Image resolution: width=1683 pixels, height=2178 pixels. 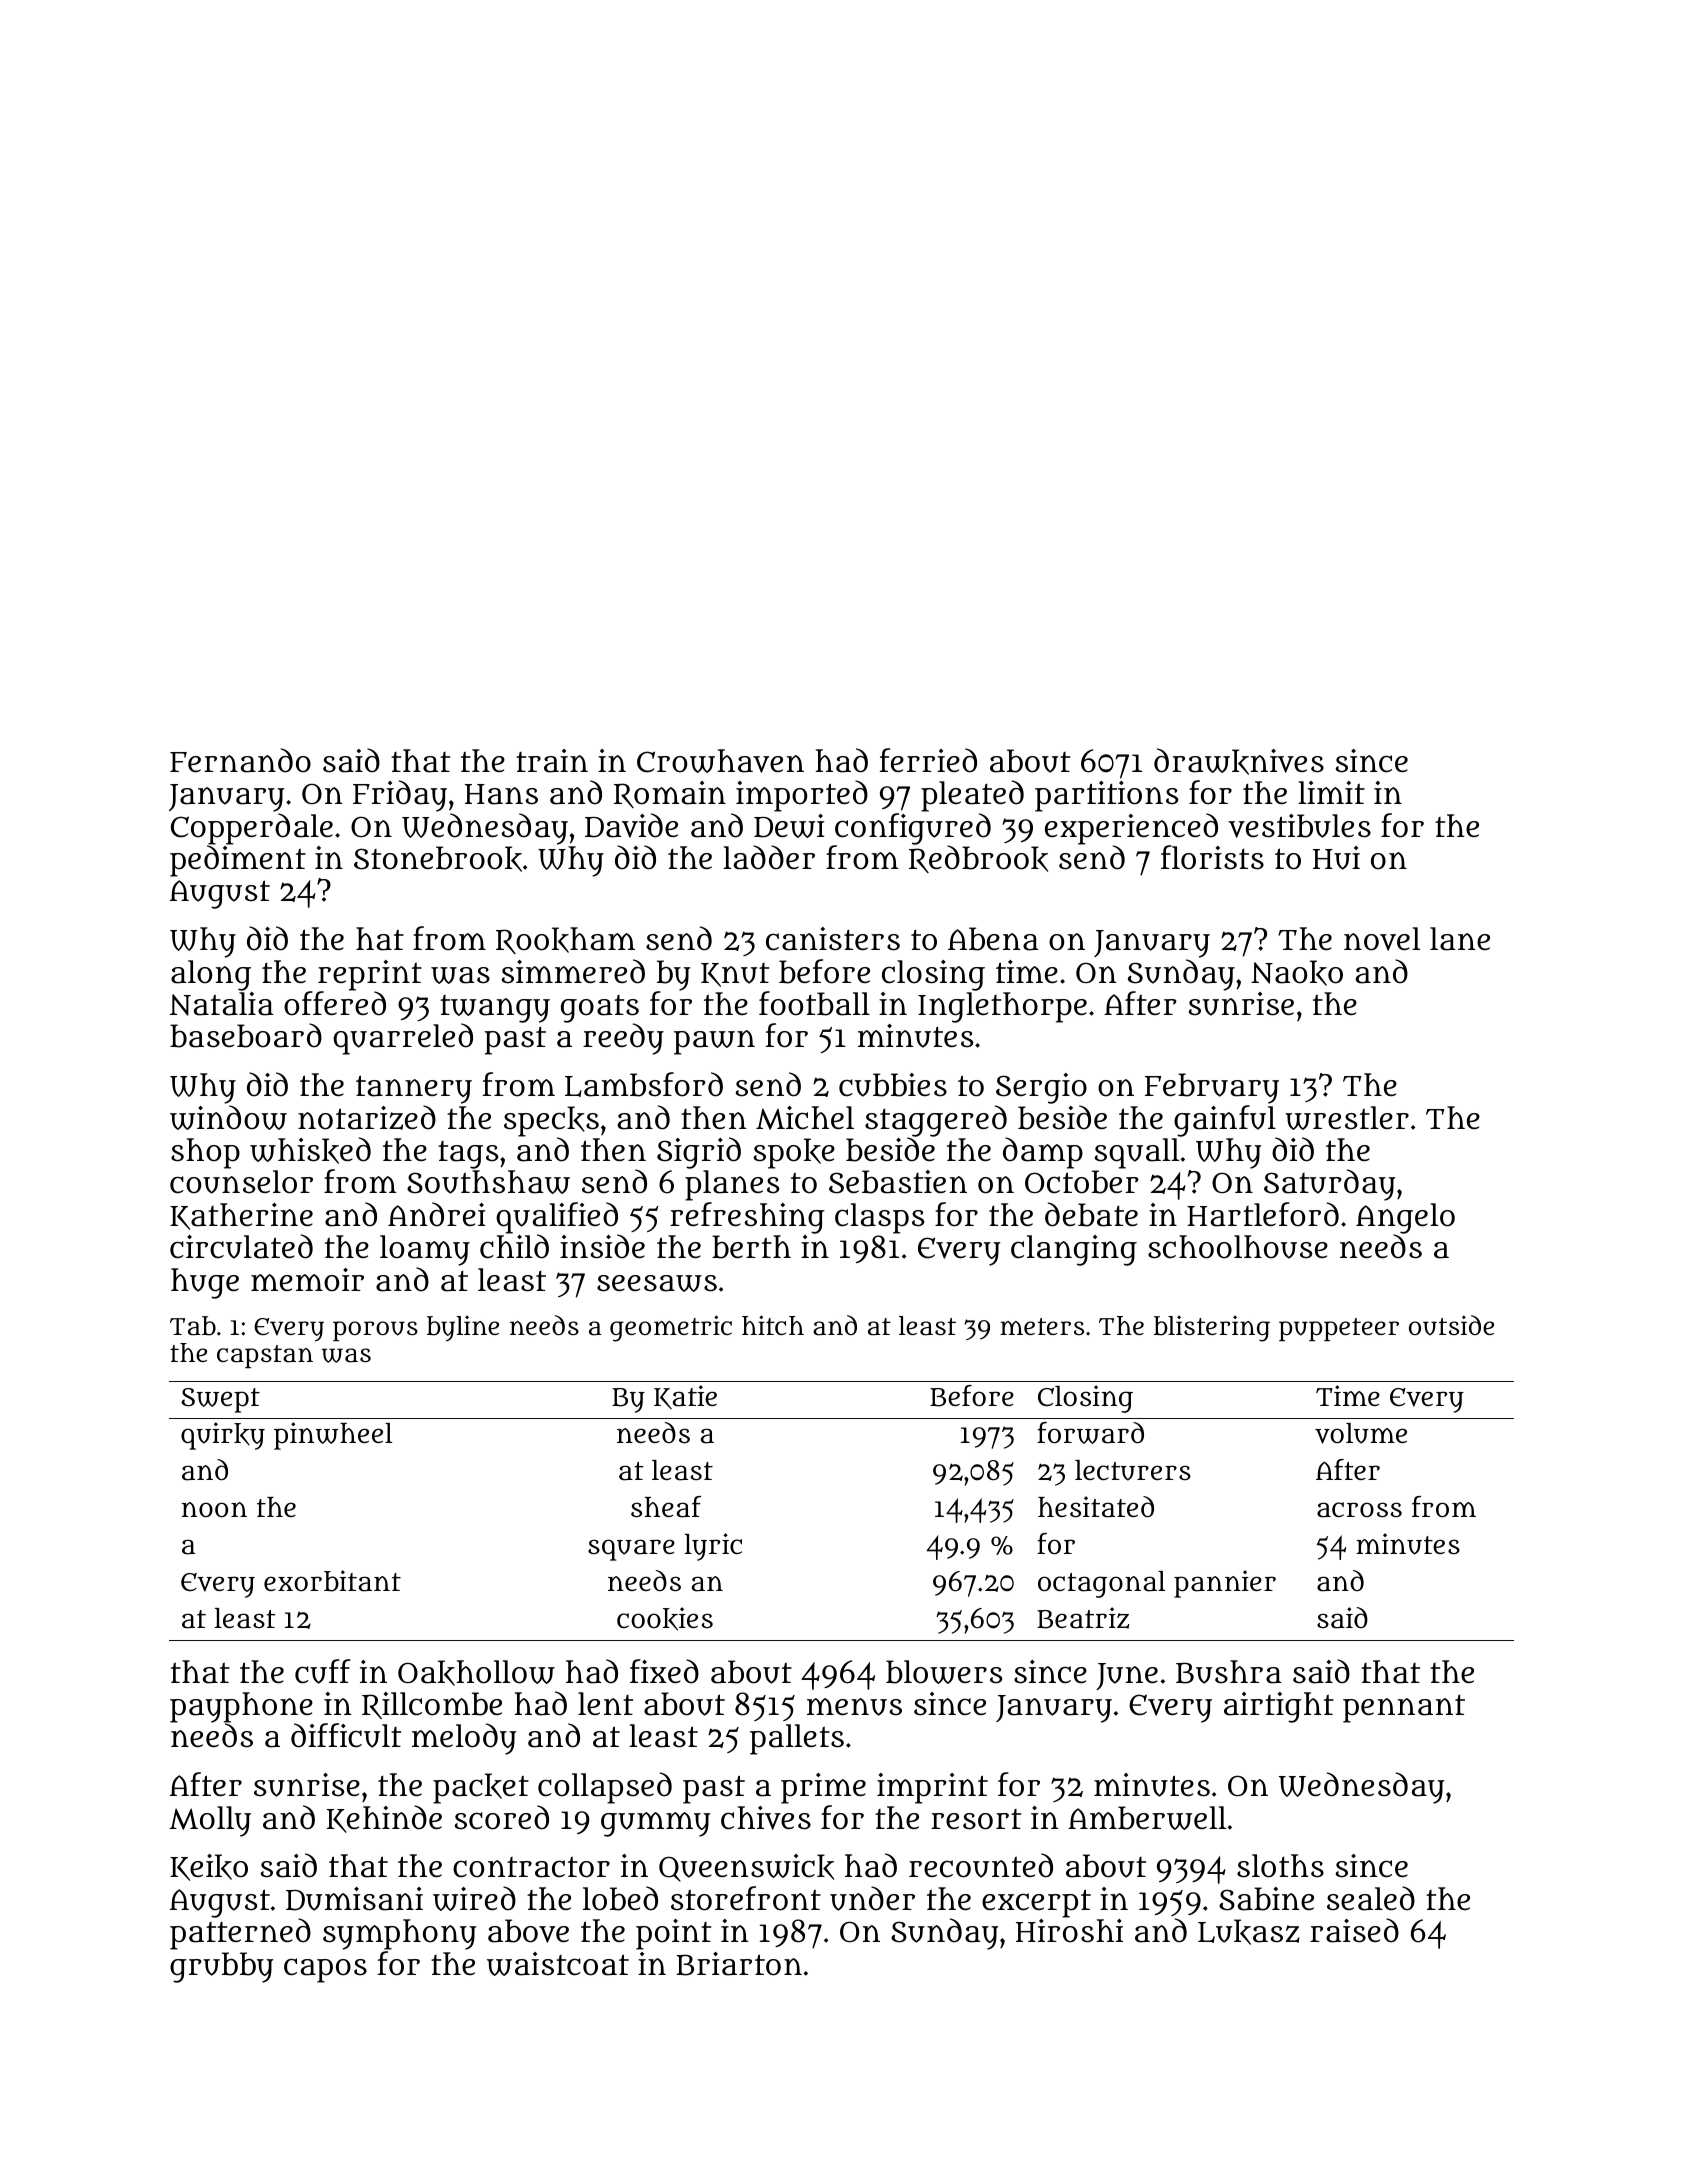 What do you see at coordinates (714, 1042) in the screenshot?
I see `pawn` at bounding box center [714, 1042].
